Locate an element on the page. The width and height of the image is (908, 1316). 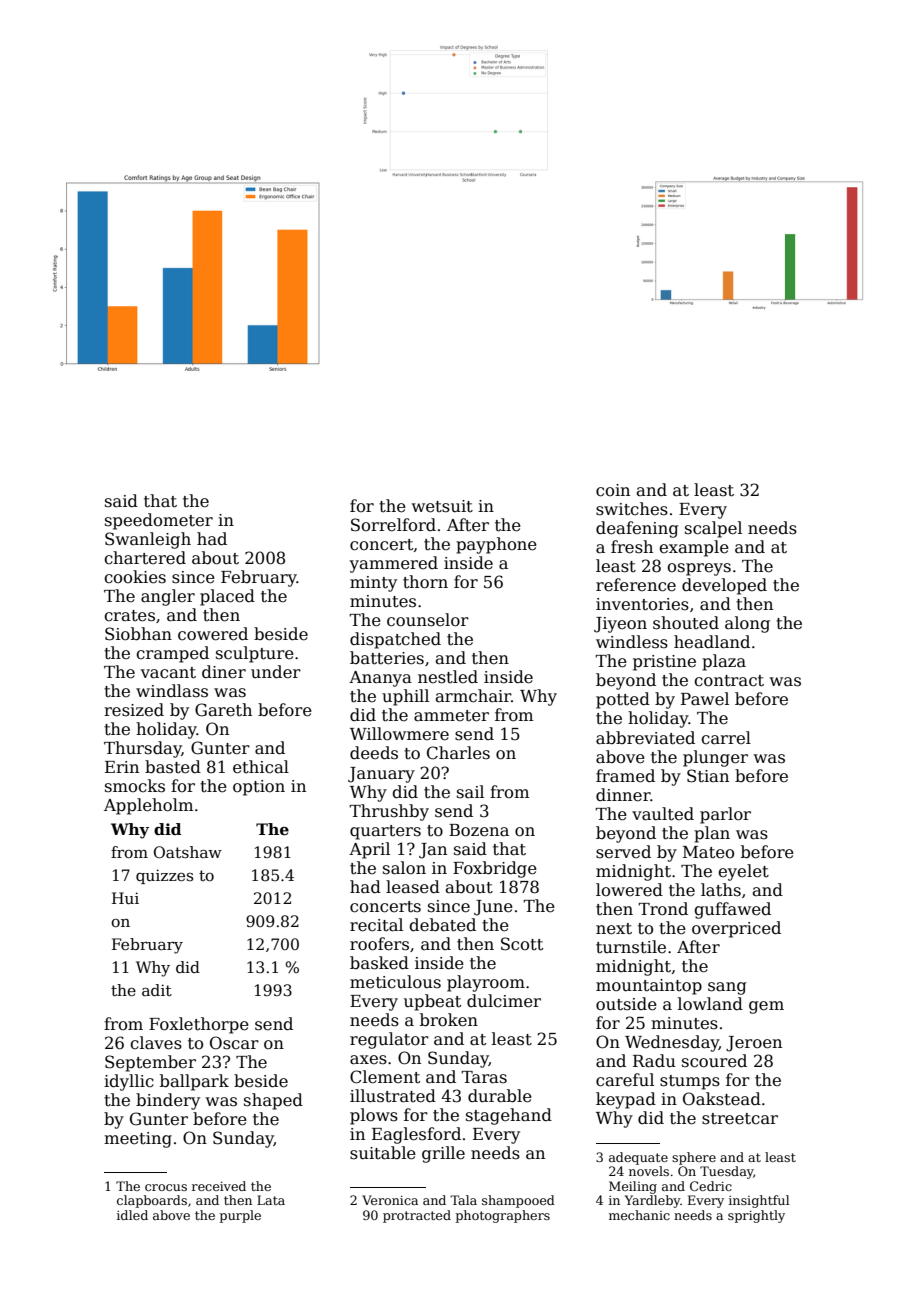
shaped is located at coordinates (273, 1101).
